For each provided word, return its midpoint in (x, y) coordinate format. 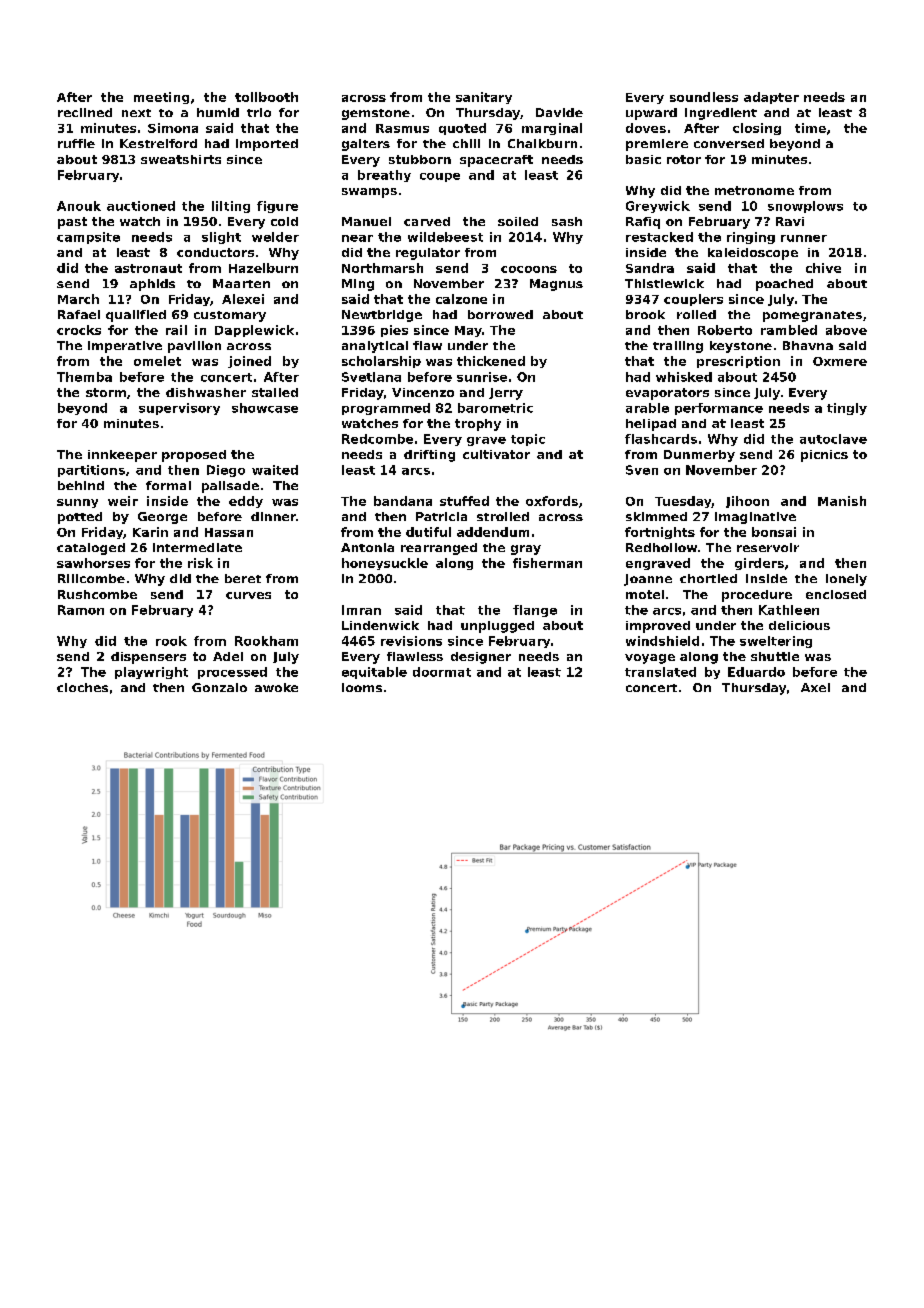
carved (427, 221)
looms (362, 687)
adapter (771, 98)
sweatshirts (181, 159)
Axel (815, 687)
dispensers (148, 658)
